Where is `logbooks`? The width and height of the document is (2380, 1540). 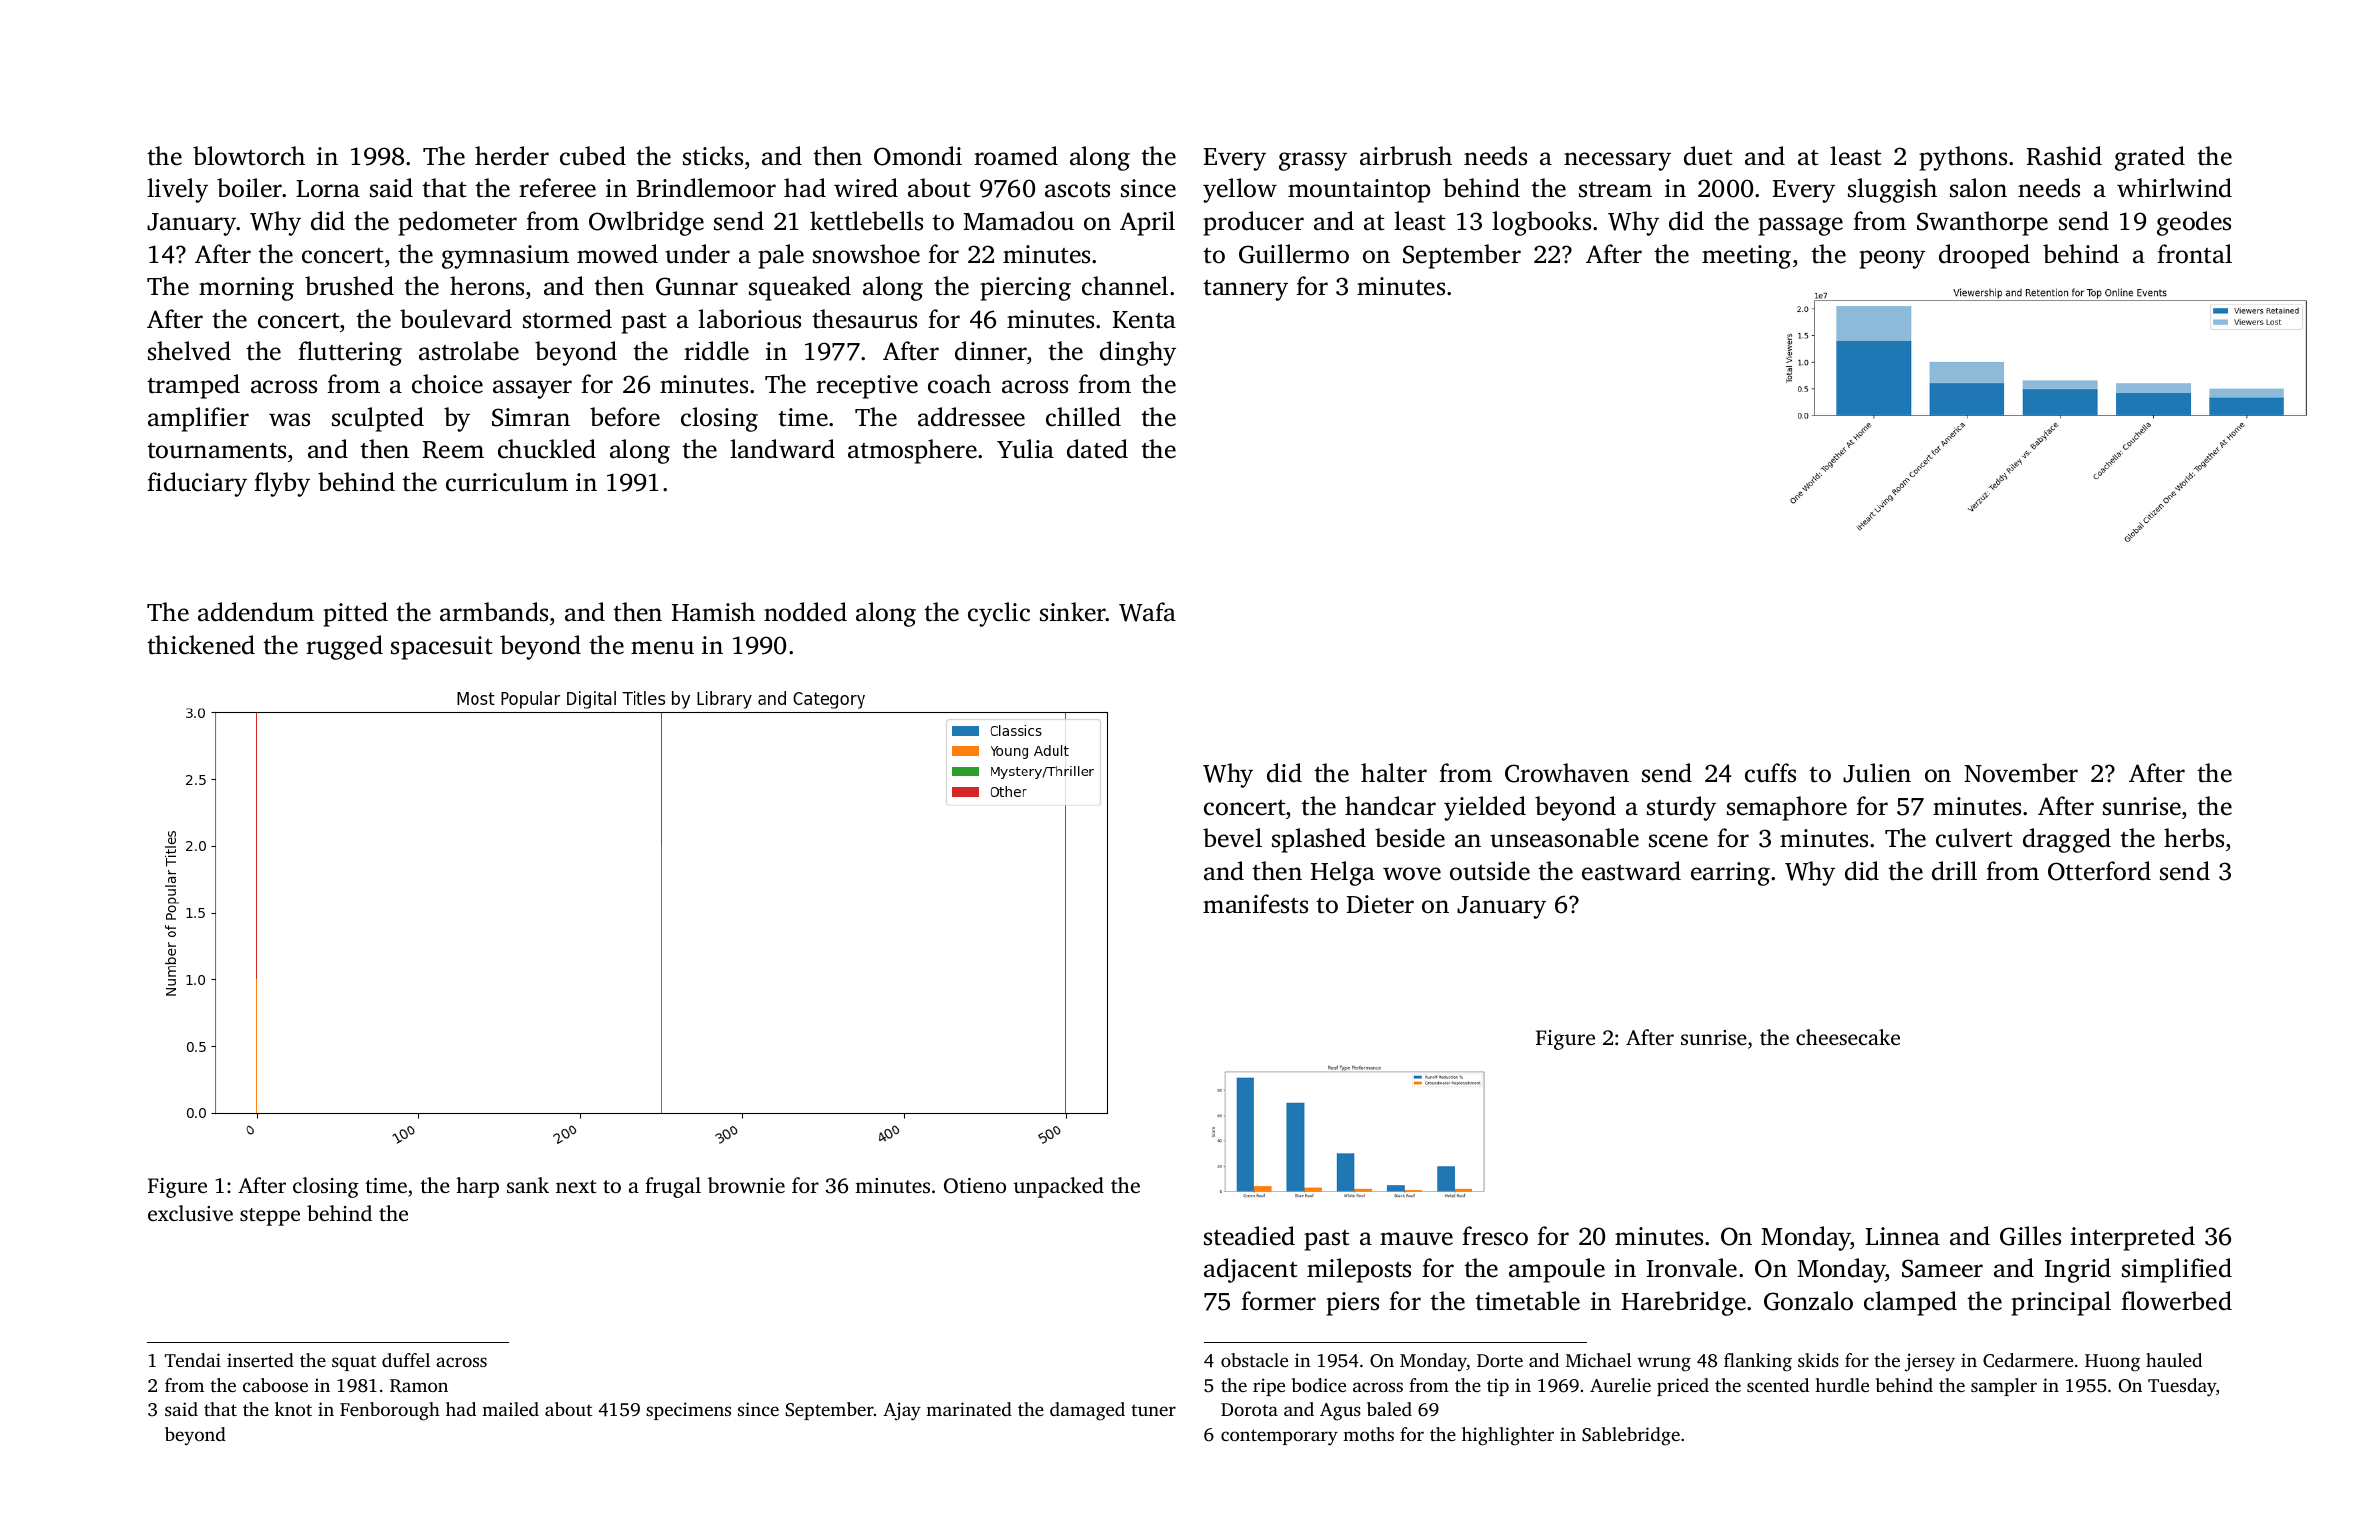
logbooks is located at coordinates (1541, 223).
